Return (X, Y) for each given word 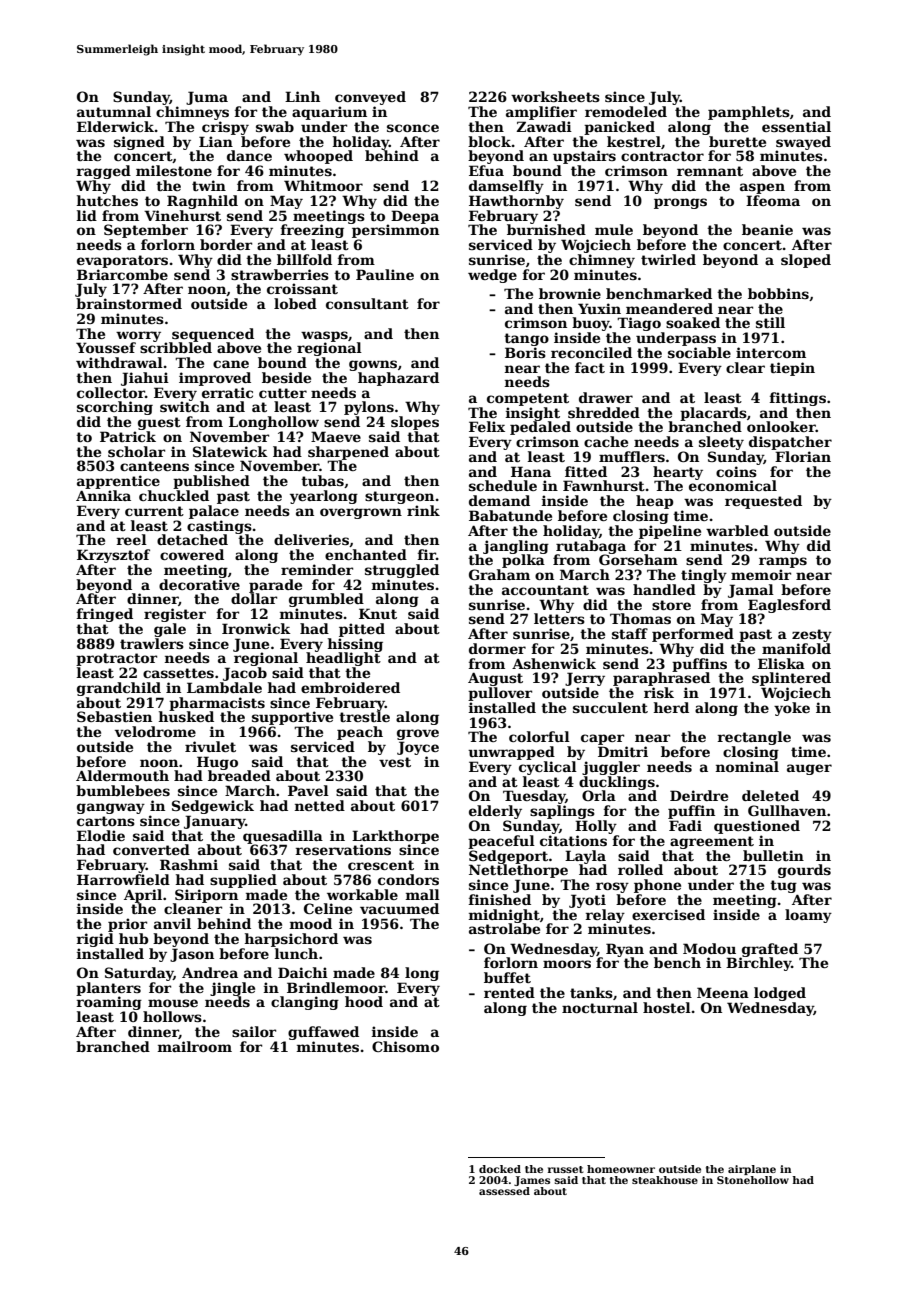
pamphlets (749, 113)
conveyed (370, 98)
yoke (792, 709)
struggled (402, 571)
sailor (254, 1031)
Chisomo (405, 1046)
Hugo (217, 763)
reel (131, 539)
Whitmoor (323, 185)
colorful (539, 736)
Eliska (781, 663)
